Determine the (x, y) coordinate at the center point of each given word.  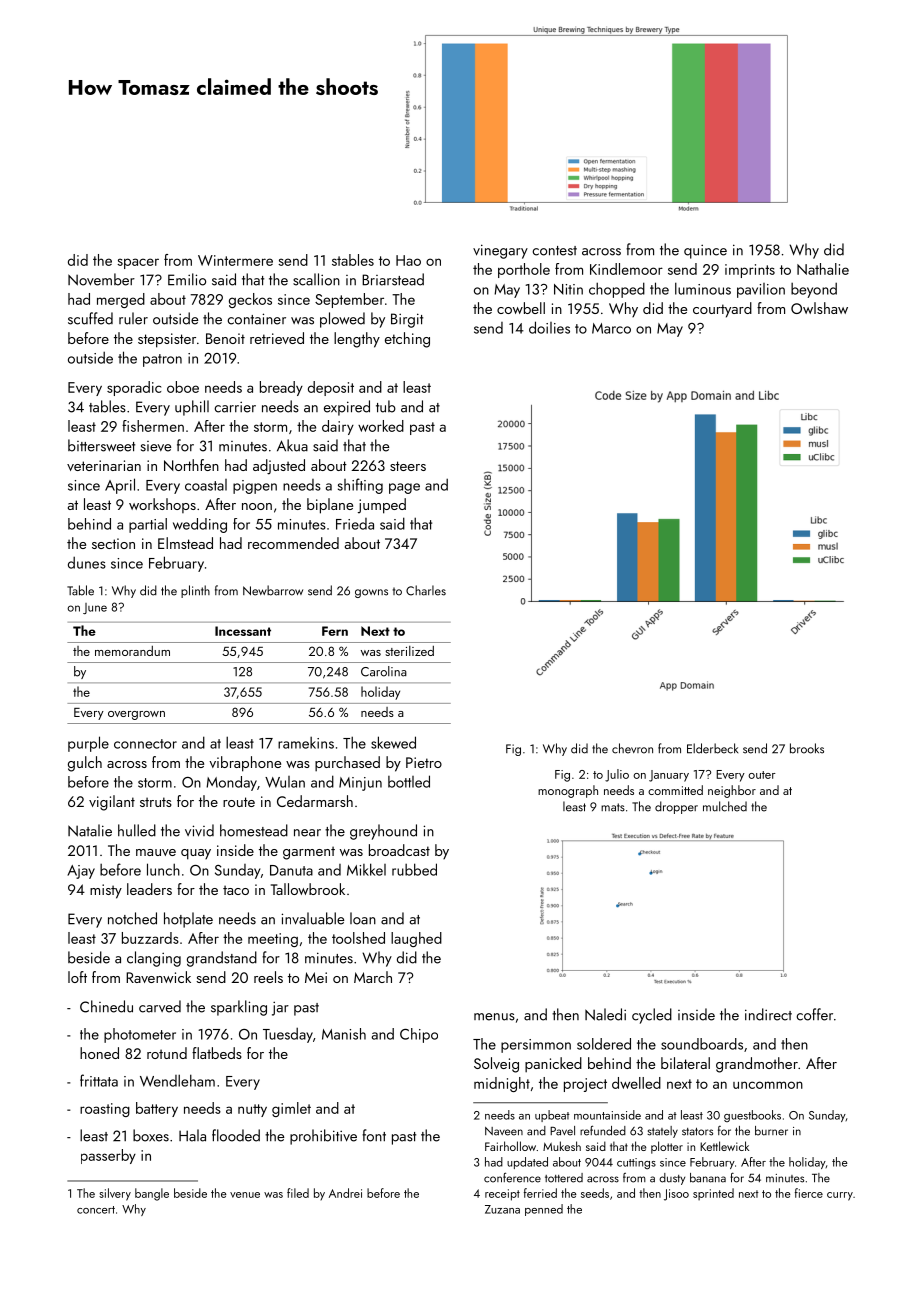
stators (697, 1132)
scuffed (90, 318)
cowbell (521, 308)
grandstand (222, 959)
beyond (814, 290)
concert (96, 1210)
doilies (549, 327)
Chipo (419, 1035)
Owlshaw (819, 308)
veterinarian (104, 465)
